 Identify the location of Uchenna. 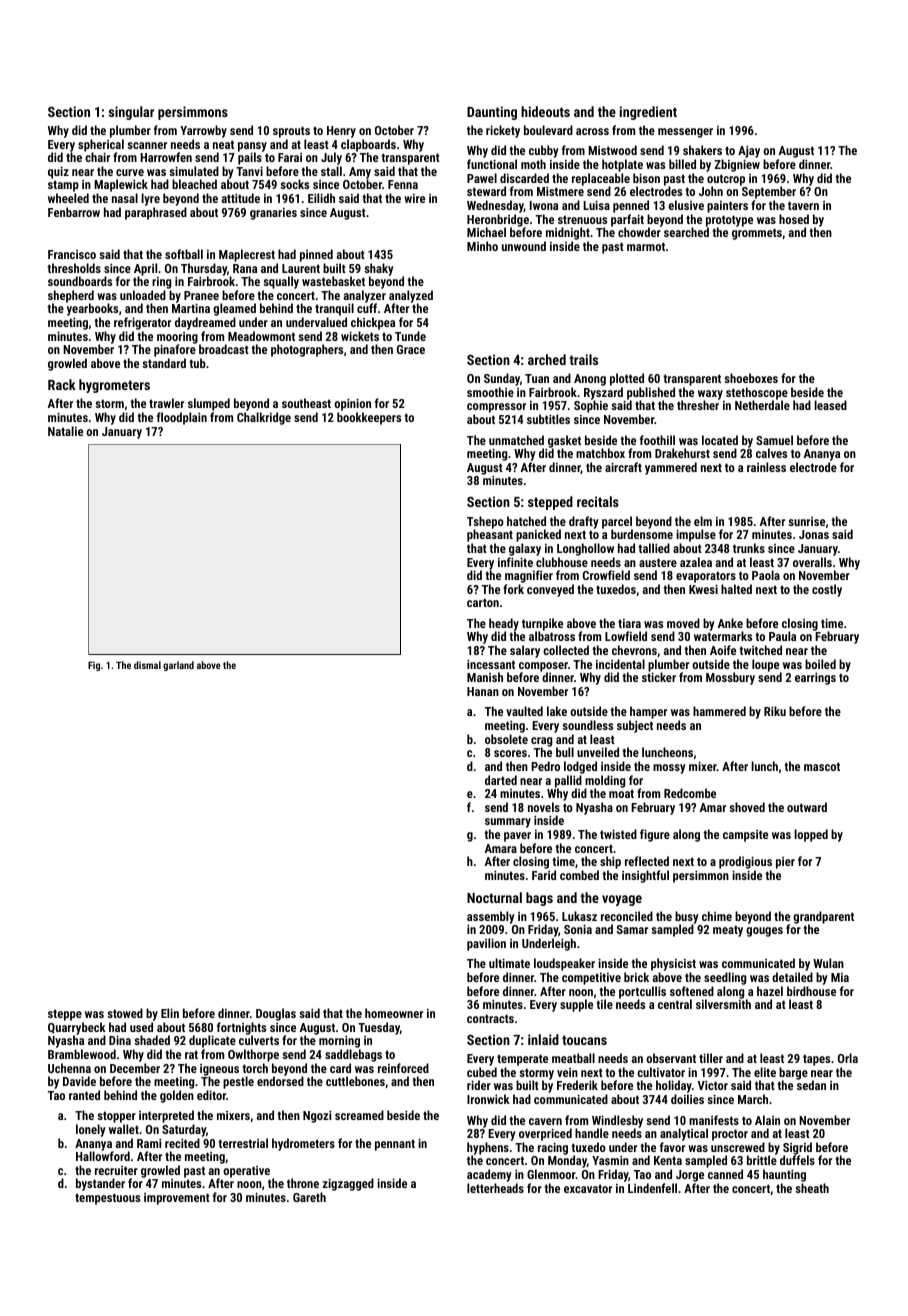
(69, 1068).
